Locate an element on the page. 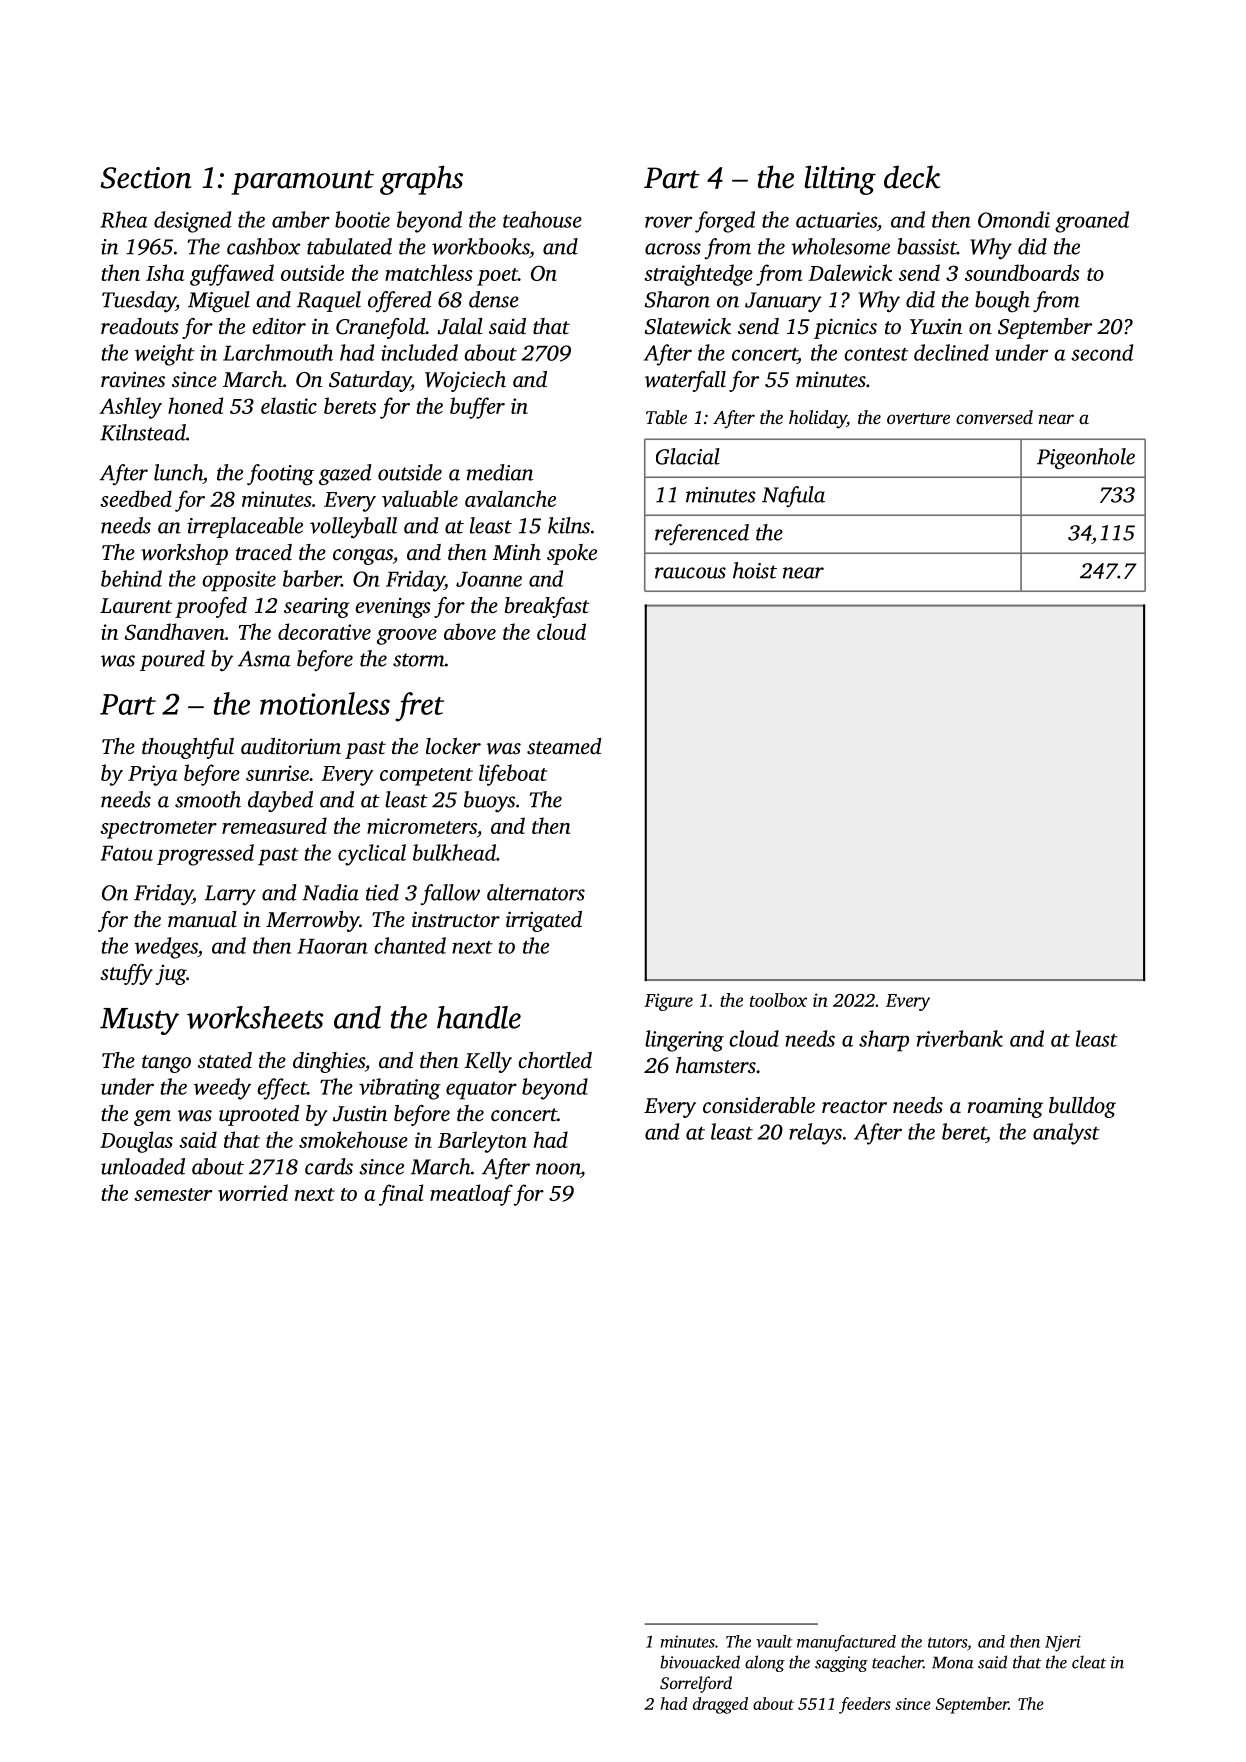 The width and height of the image is (1246, 1762). competent is located at coordinates (426, 777).
